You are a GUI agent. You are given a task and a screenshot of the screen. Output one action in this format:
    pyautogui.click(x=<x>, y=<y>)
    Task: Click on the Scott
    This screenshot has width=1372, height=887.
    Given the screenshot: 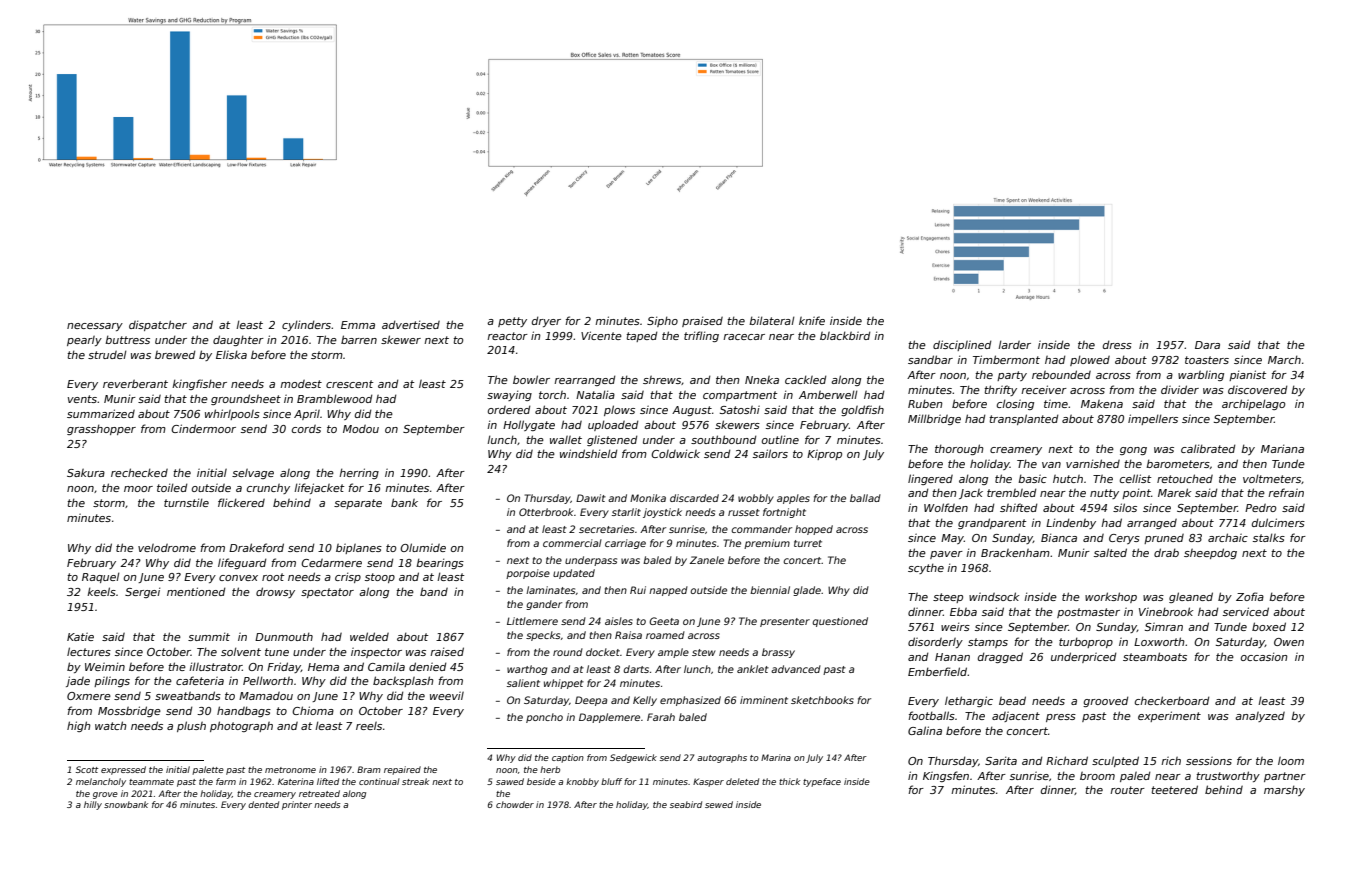 What is the action you would take?
    pyautogui.click(x=87, y=769)
